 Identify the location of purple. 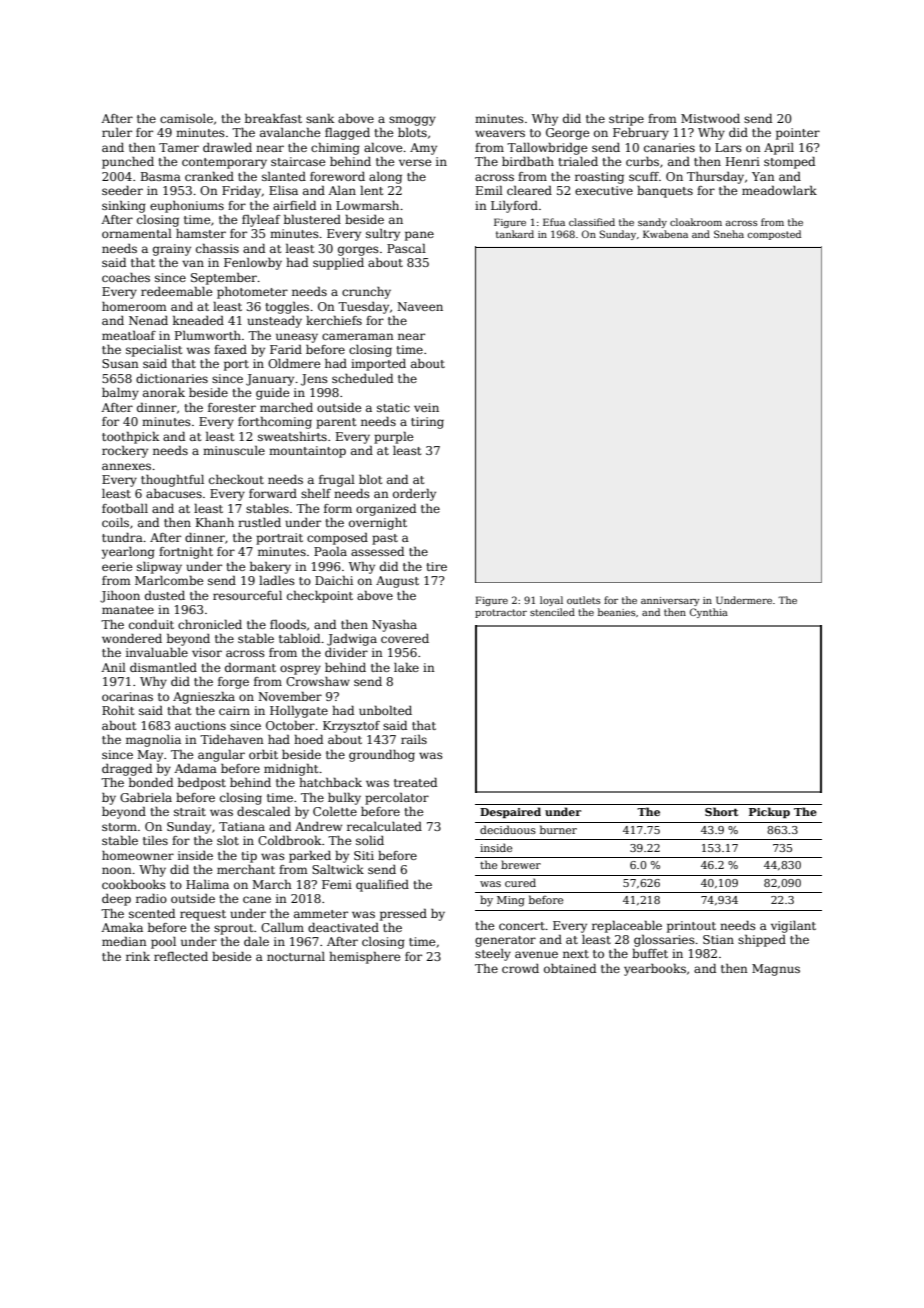
(393, 438).
